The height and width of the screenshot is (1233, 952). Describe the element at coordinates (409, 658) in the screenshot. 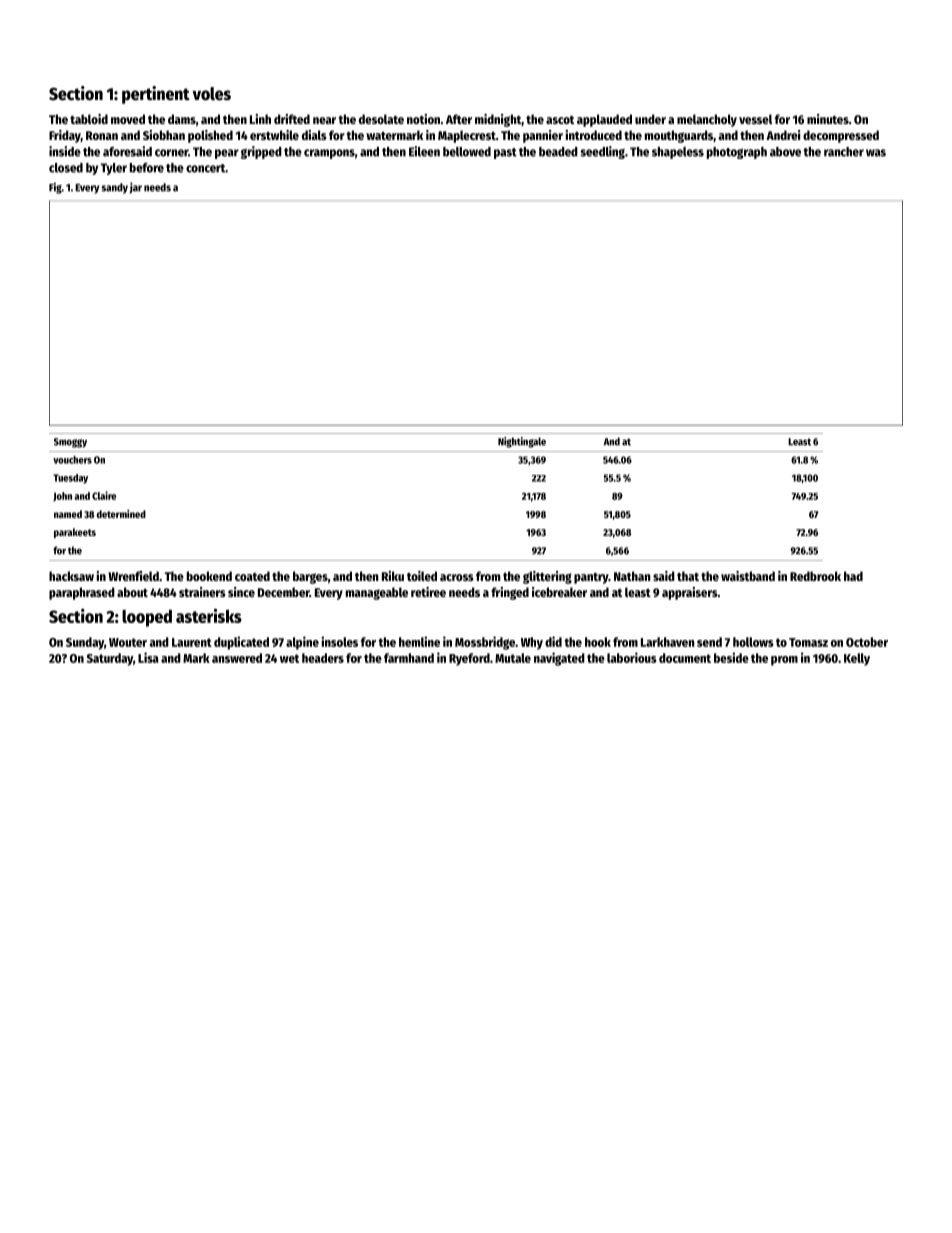

I see `farmhand` at that location.
